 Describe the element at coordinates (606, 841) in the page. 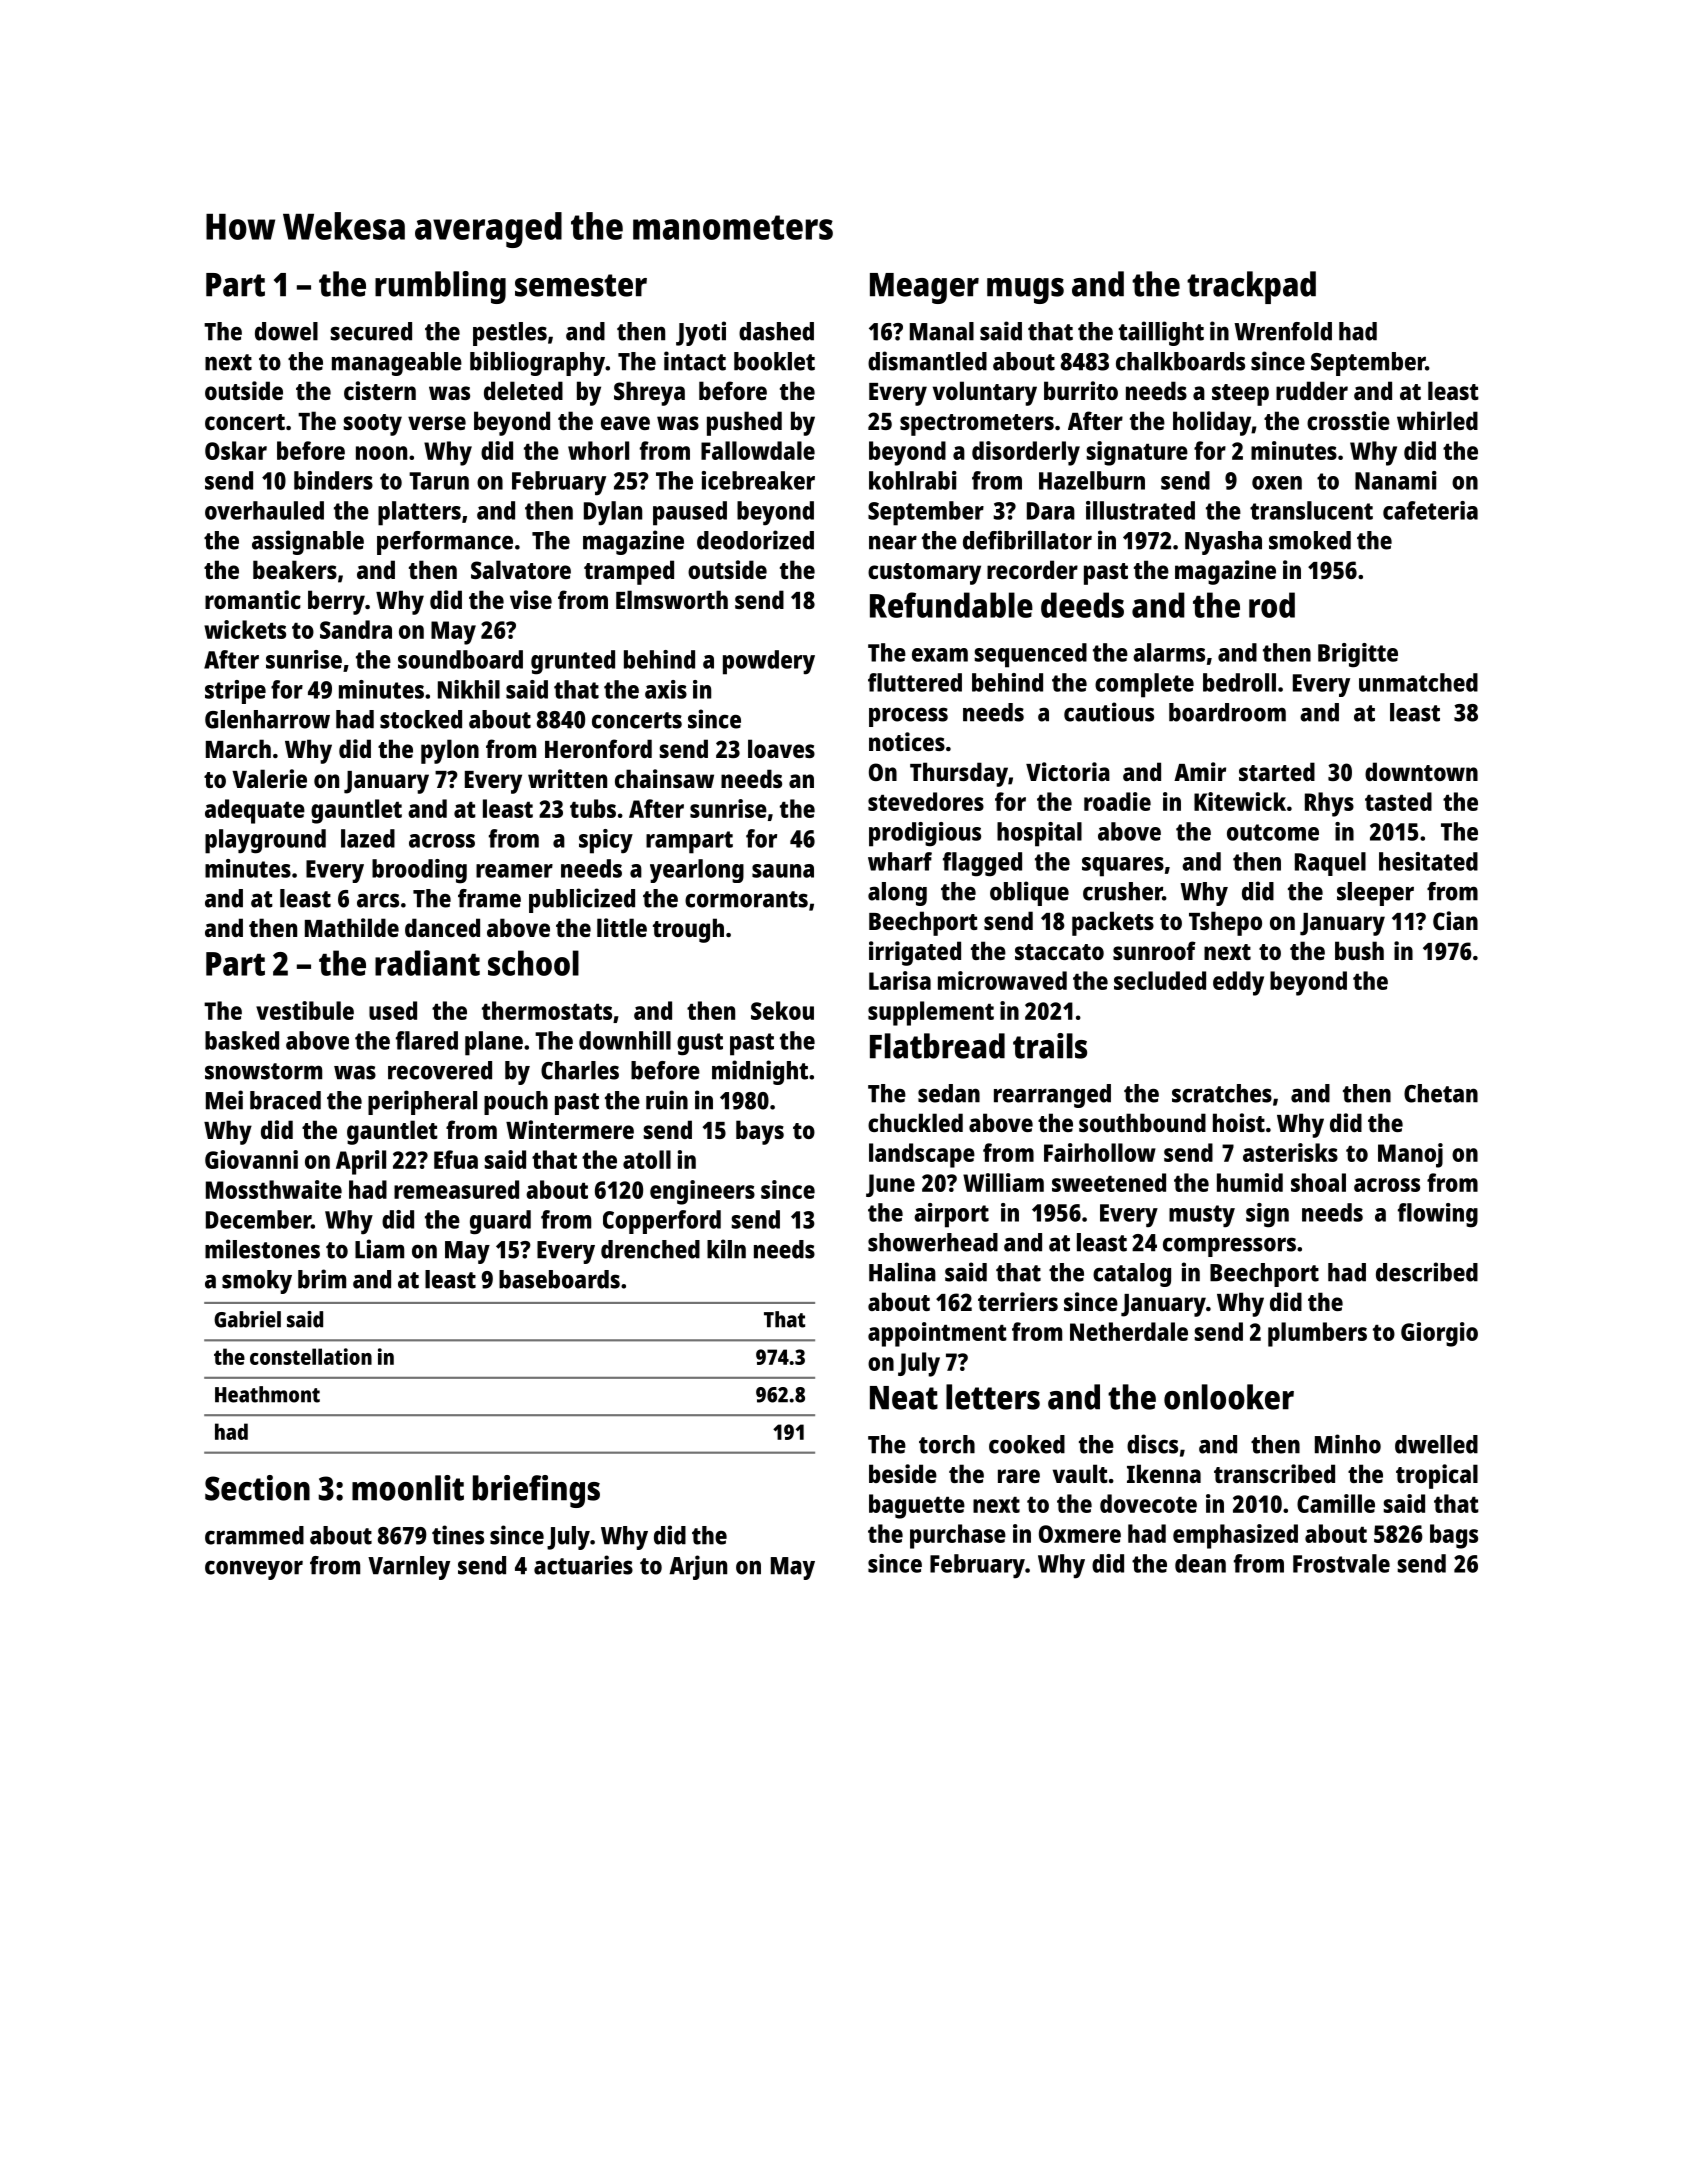

I see `spicy` at that location.
